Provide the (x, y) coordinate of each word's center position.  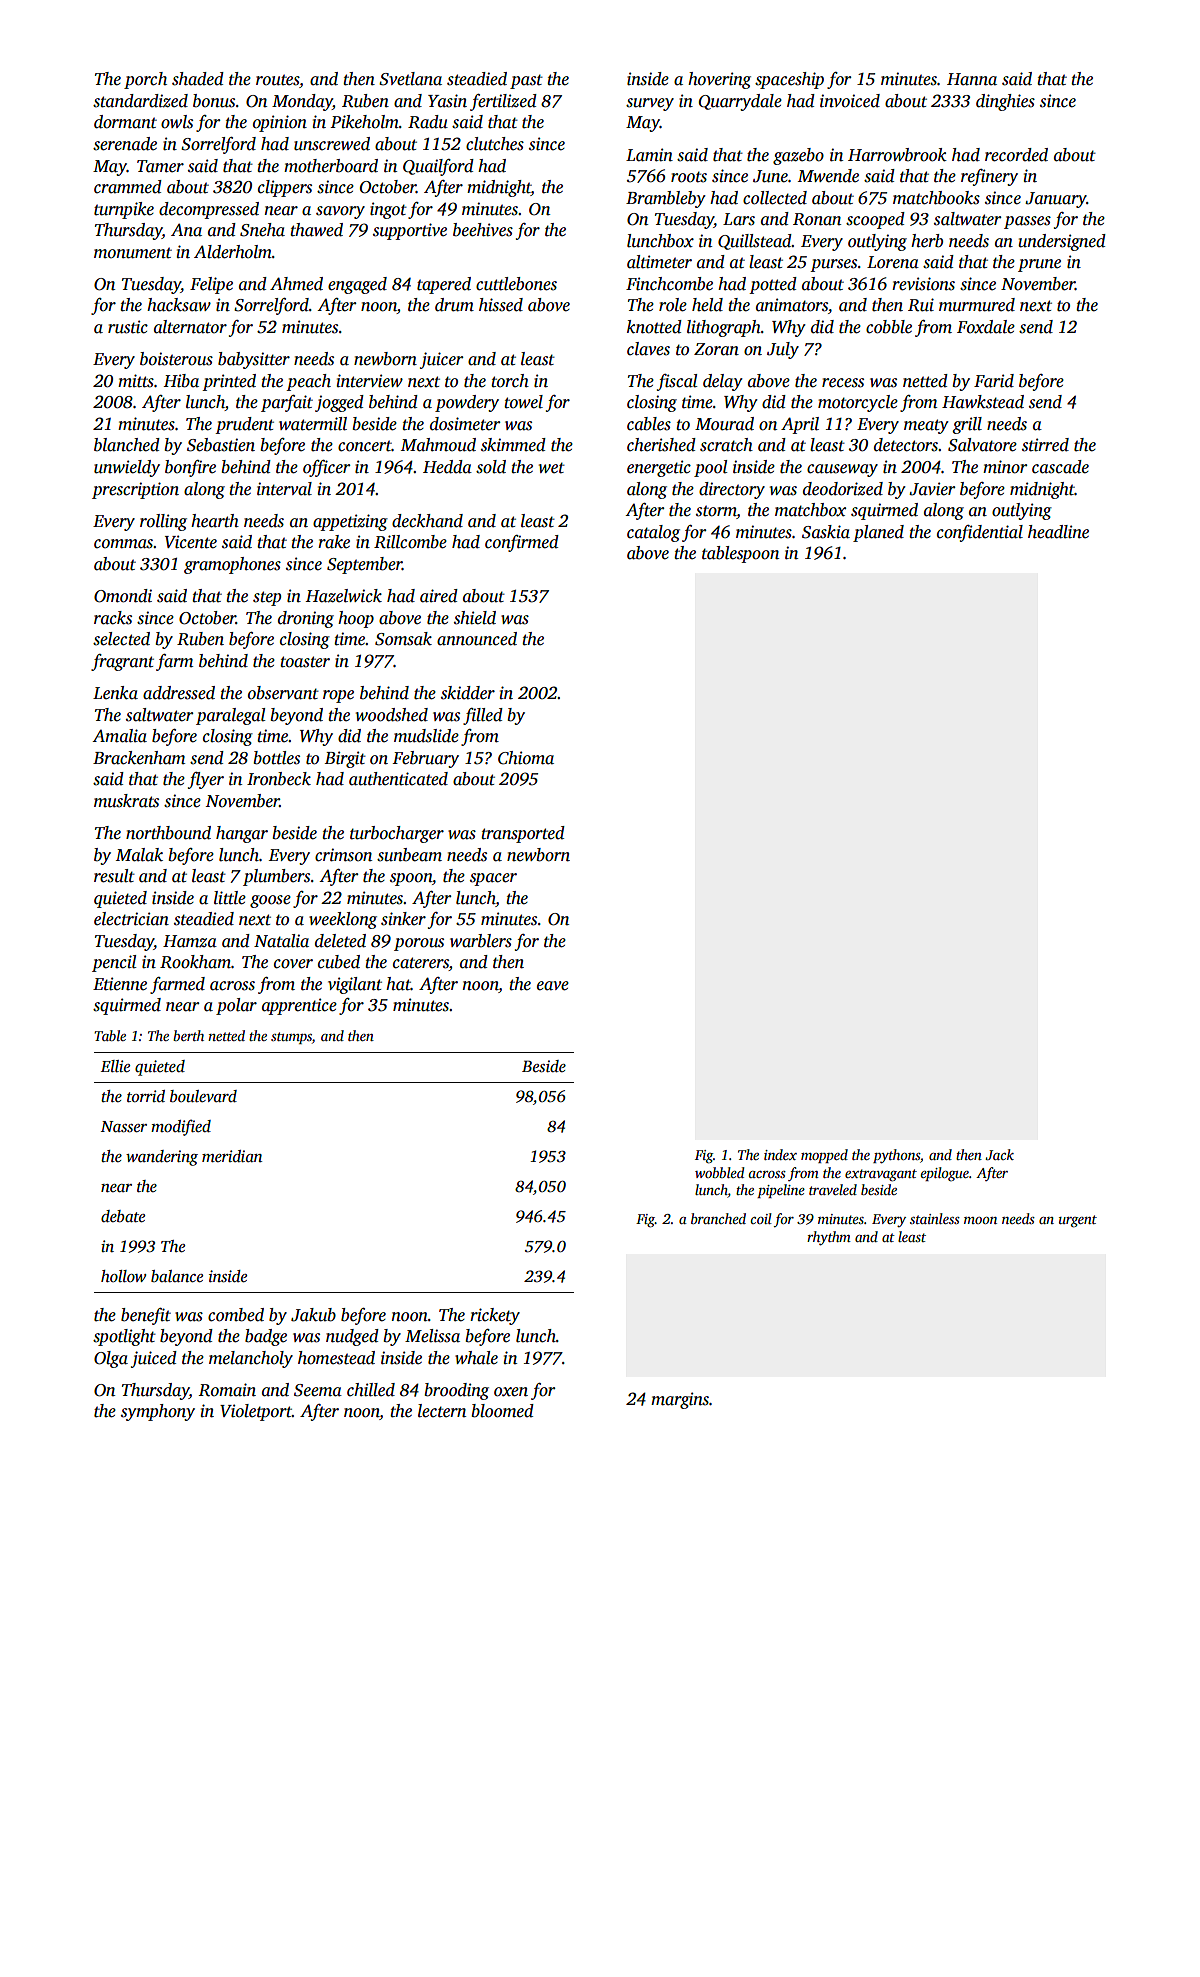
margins (680, 1400)
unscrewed (332, 144)
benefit (146, 1316)
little (230, 898)
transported (523, 834)
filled (483, 716)
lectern (442, 1411)
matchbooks (936, 198)
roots (689, 177)
